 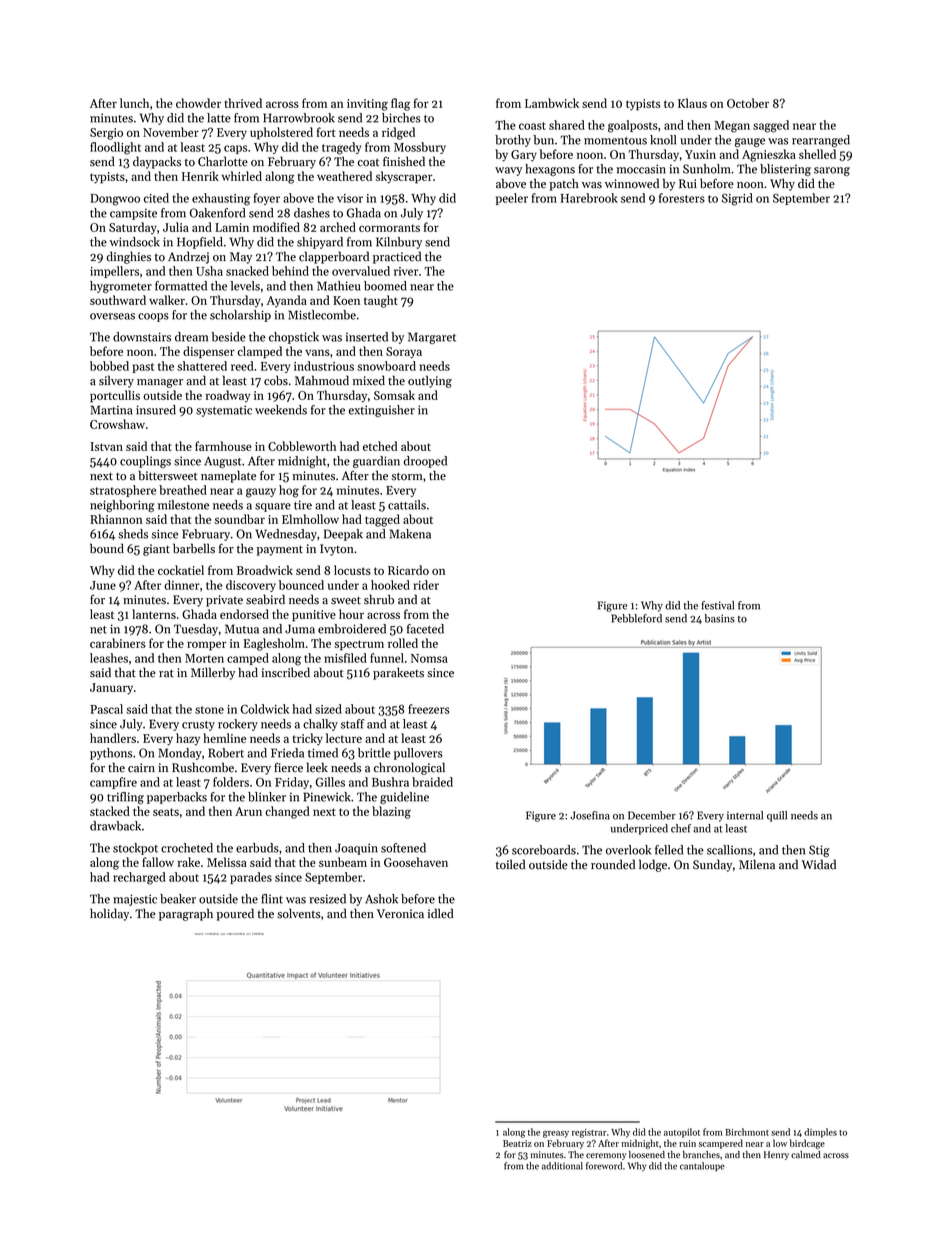 What do you see at coordinates (135, 242) in the screenshot?
I see `windsock` at bounding box center [135, 242].
